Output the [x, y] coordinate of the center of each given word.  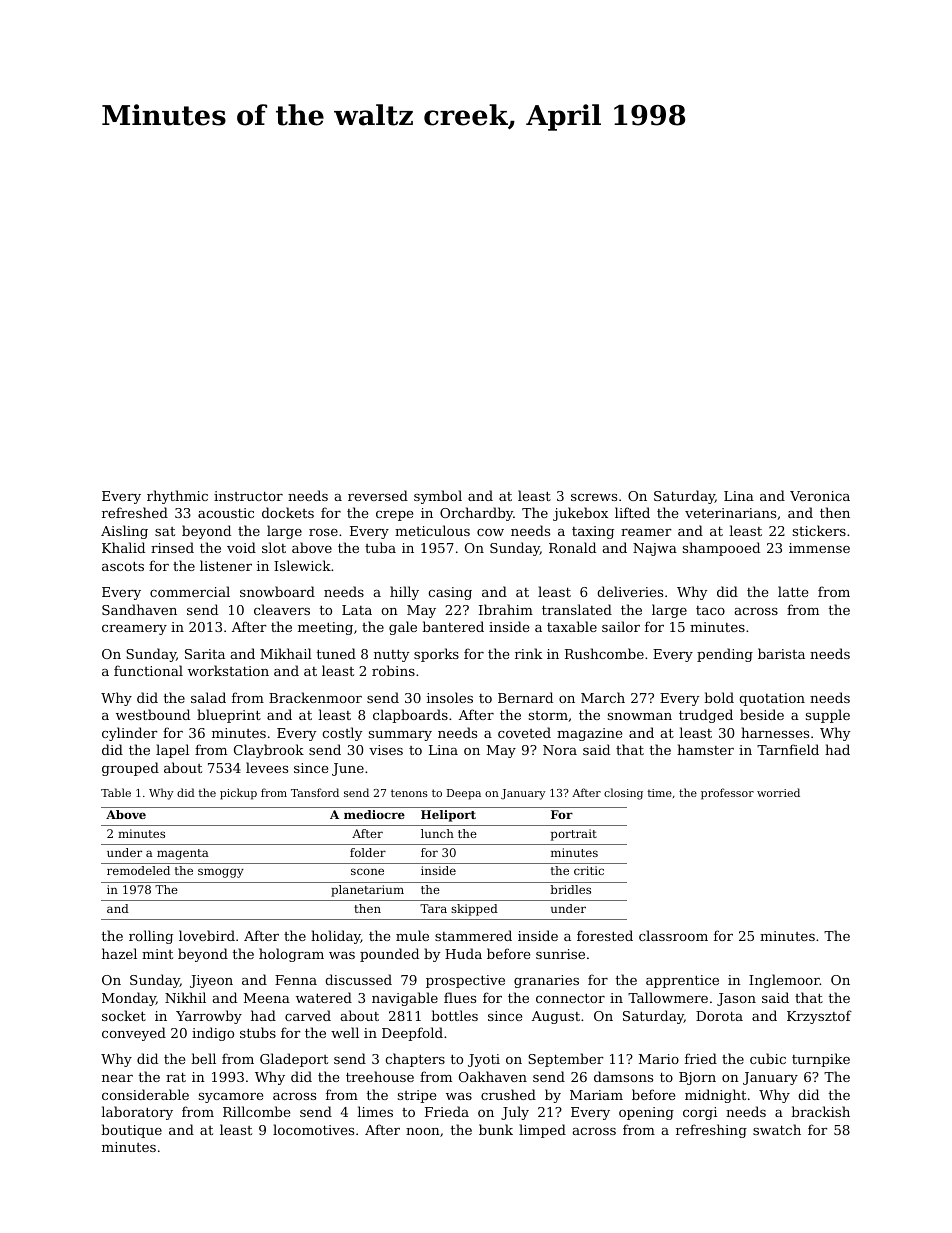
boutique [131, 1131]
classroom [673, 935]
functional [148, 670]
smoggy [221, 873]
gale [403, 628]
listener [226, 565]
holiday [336, 937]
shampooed [721, 549]
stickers [819, 530]
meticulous [432, 530]
